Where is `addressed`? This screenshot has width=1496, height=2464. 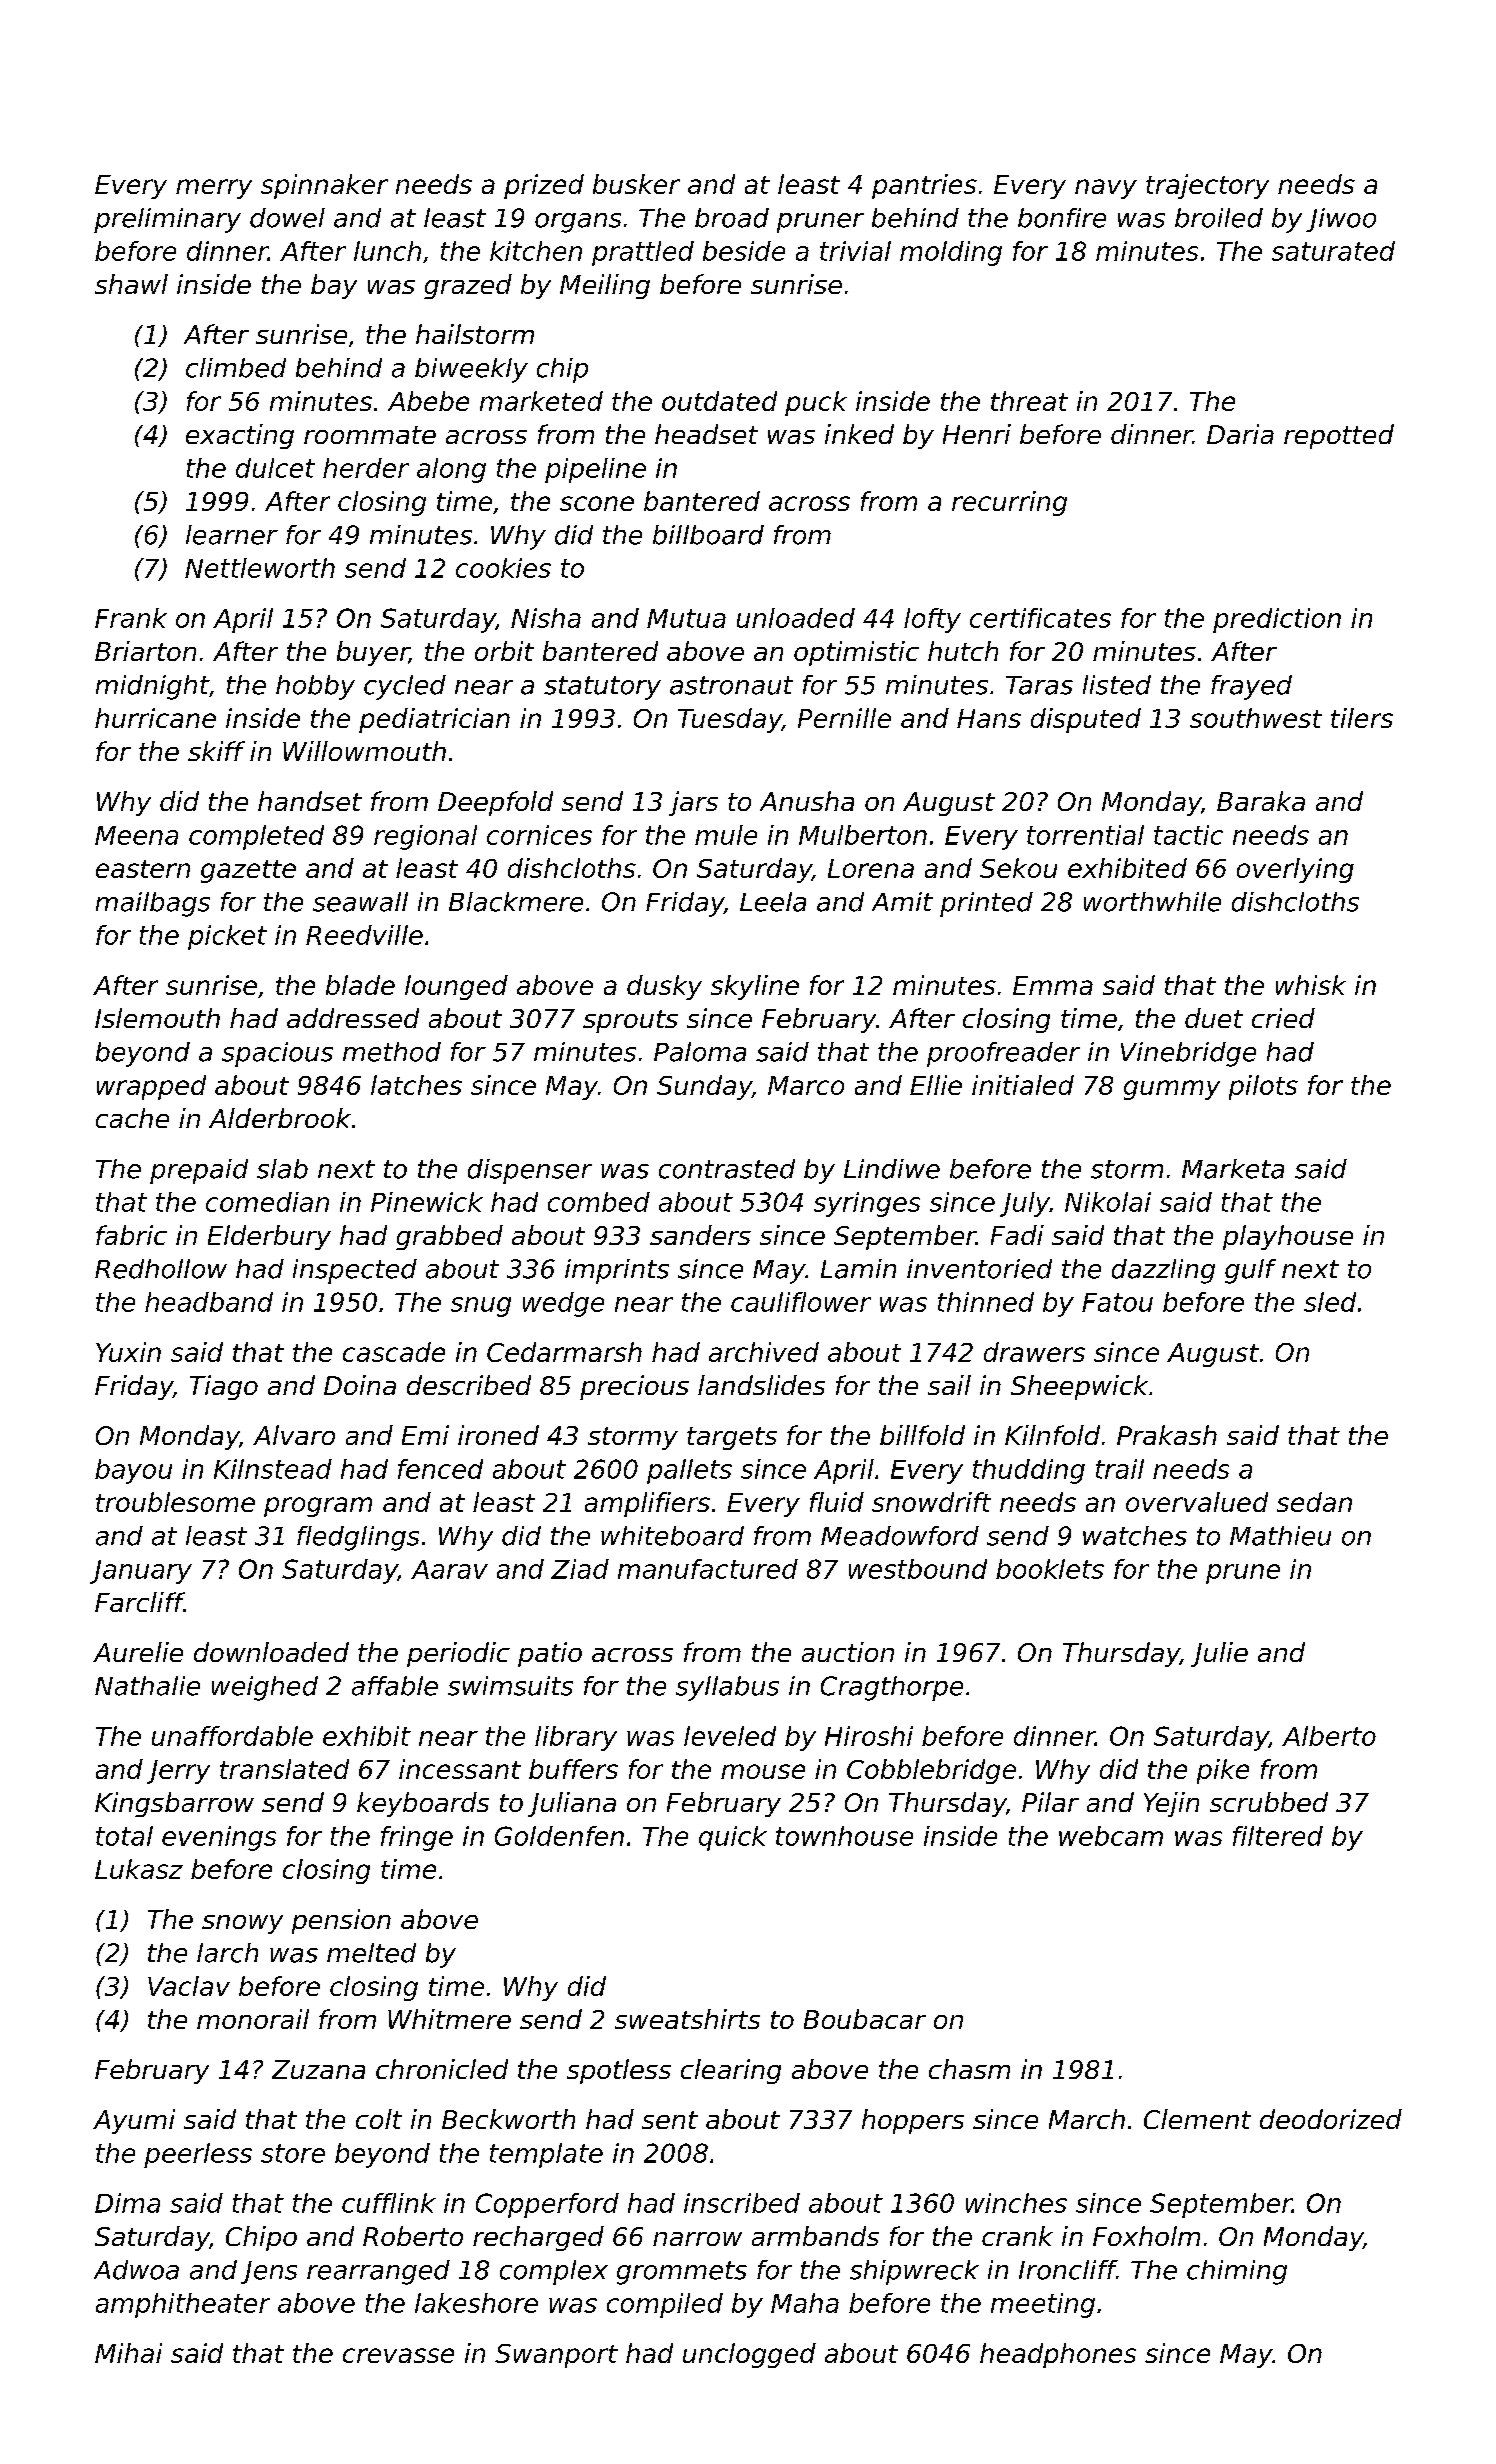 addressed is located at coordinates (353, 1018).
